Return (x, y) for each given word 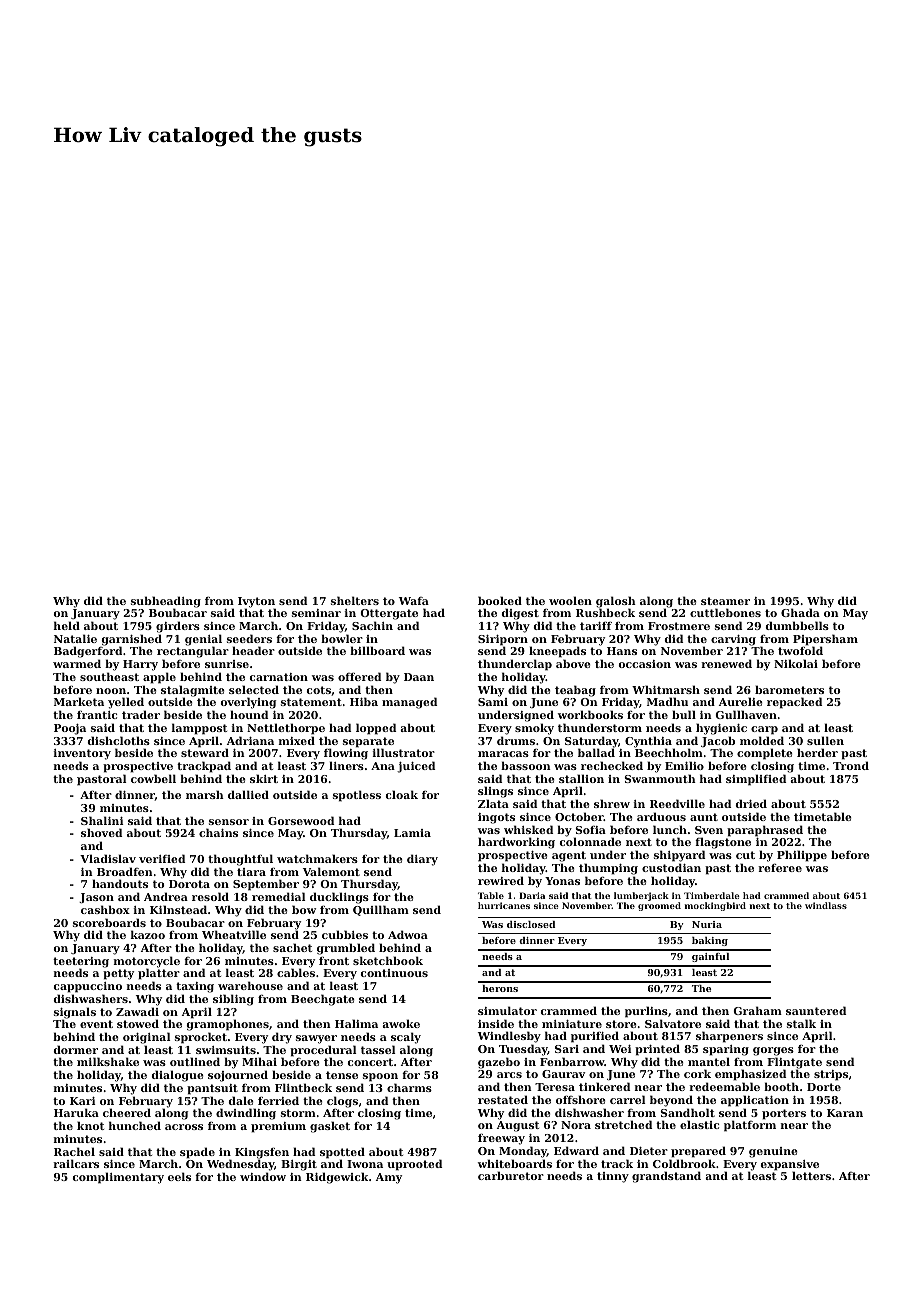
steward (205, 752)
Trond (851, 765)
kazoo (148, 934)
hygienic (721, 729)
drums (516, 740)
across (184, 1127)
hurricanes (504, 905)
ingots (496, 818)
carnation (279, 677)
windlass (826, 905)
